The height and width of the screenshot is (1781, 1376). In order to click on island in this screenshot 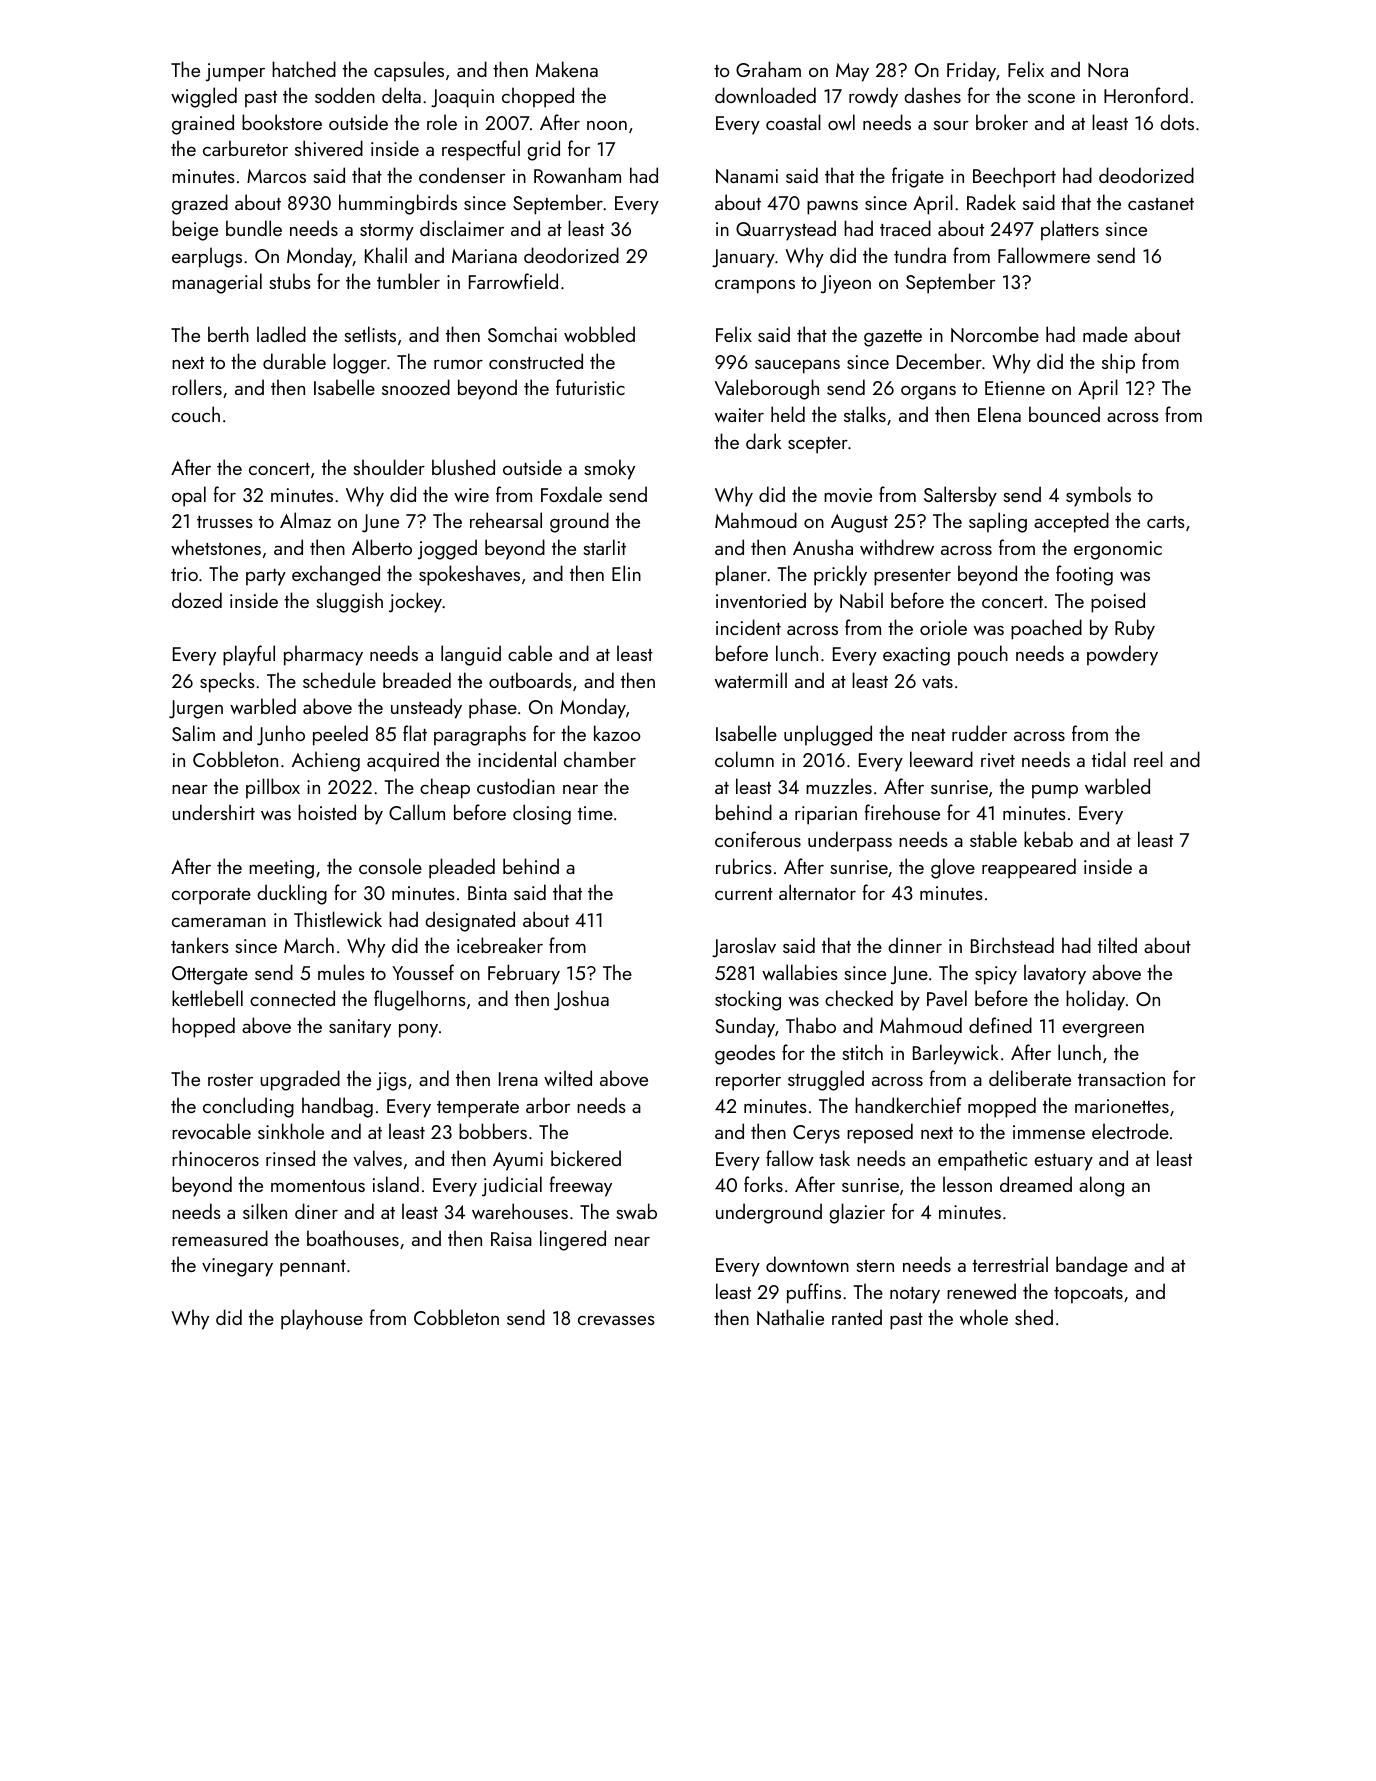, I will do `click(396, 1184)`.
